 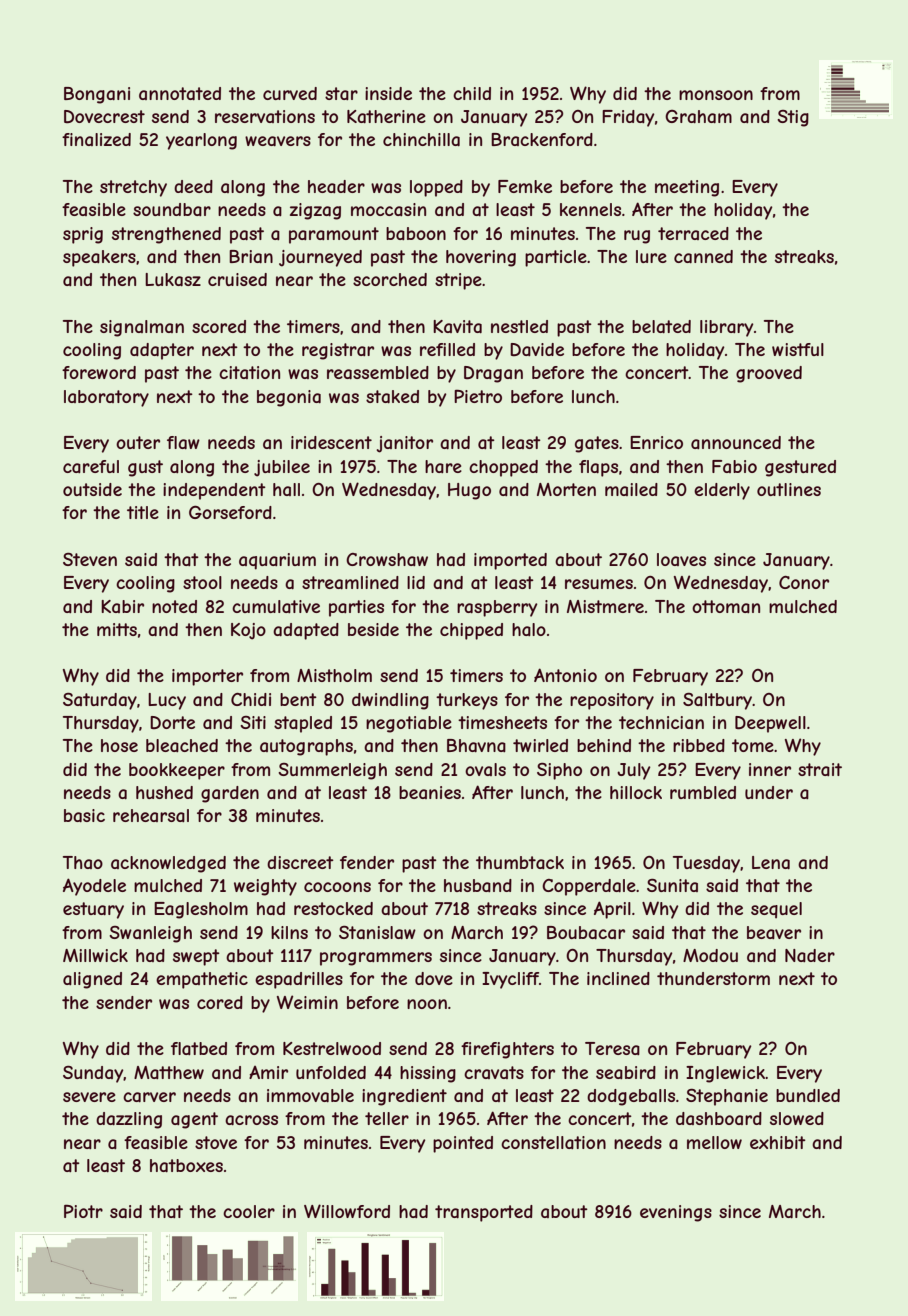 What do you see at coordinates (334, 235) in the screenshot?
I see `paramount` at bounding box center [334, 235].
